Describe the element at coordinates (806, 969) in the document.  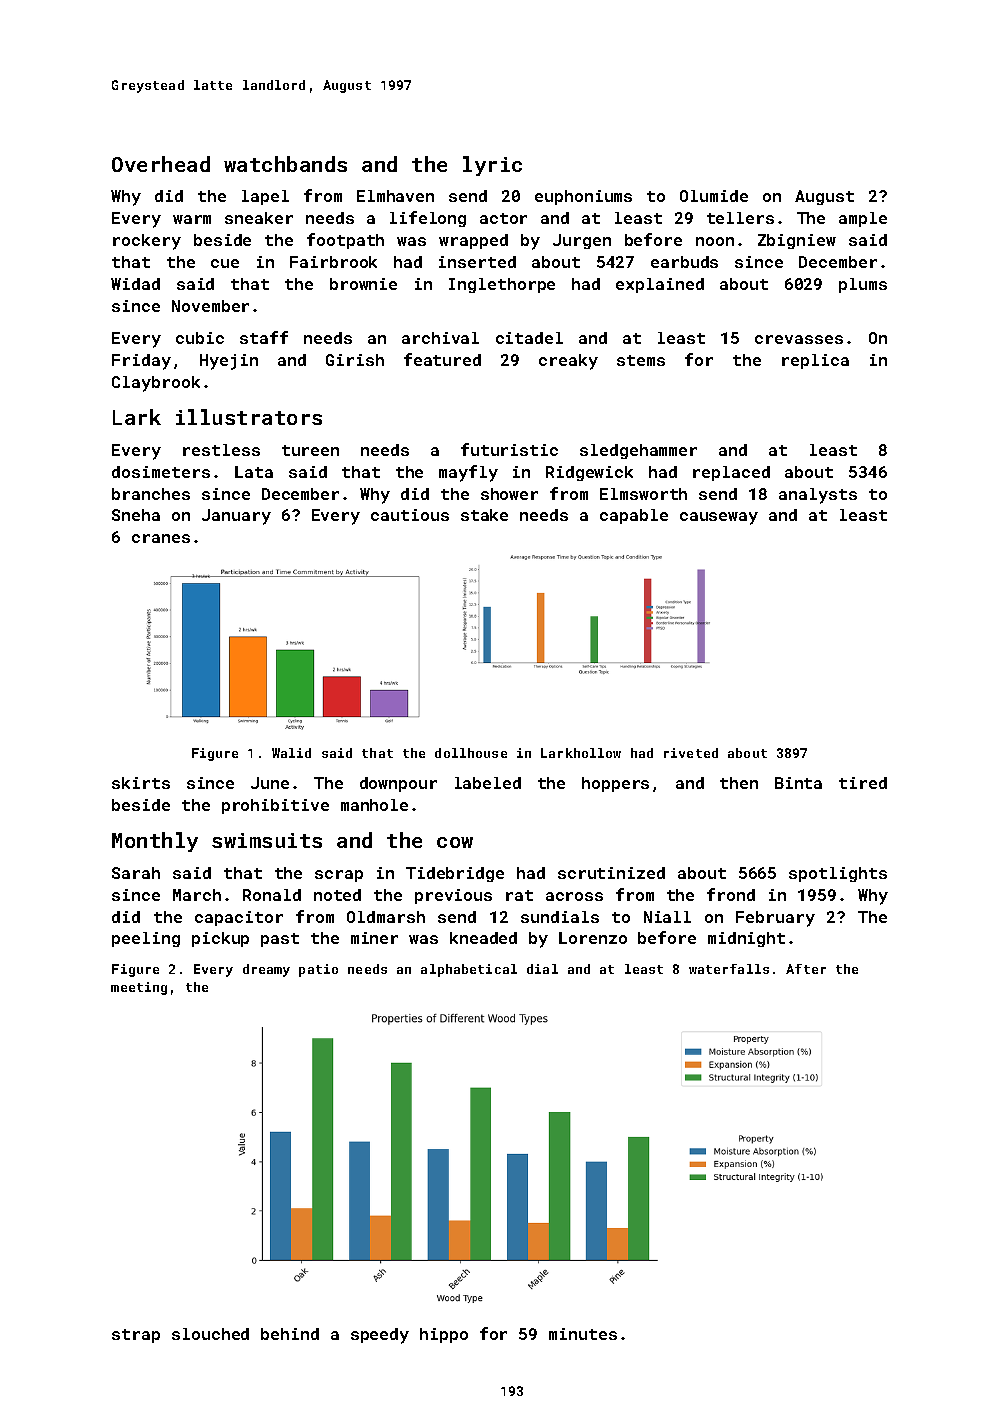
I see `After` at that location.
